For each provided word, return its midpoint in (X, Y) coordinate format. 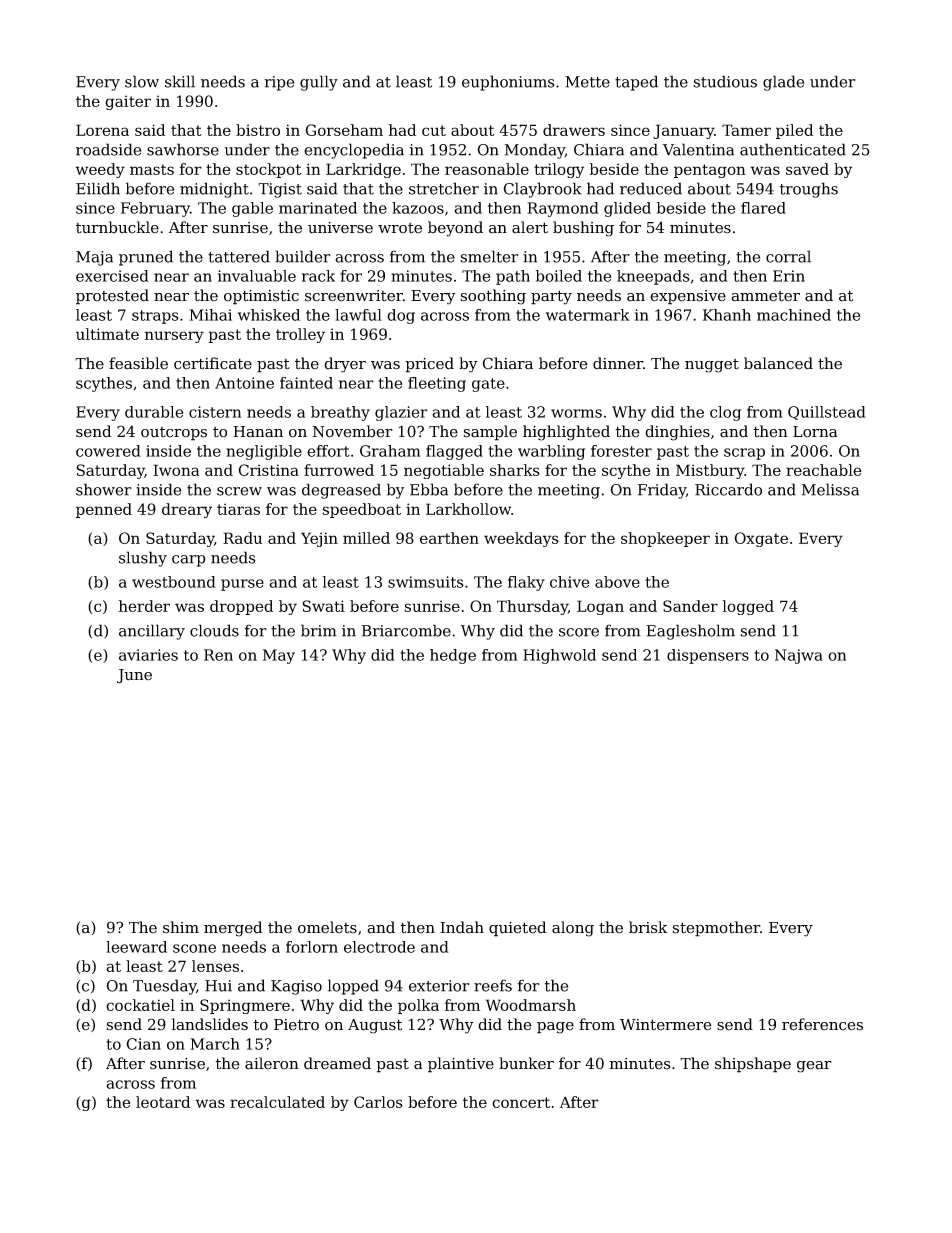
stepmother (716, 929)
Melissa (830, 489)
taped (636, 83)
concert (521, 1102)
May (279, 656)
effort (328, 451)
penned (104, 510)
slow (142, 81)
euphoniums (508, 83)
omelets (327, 927)
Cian (144, 1044)
